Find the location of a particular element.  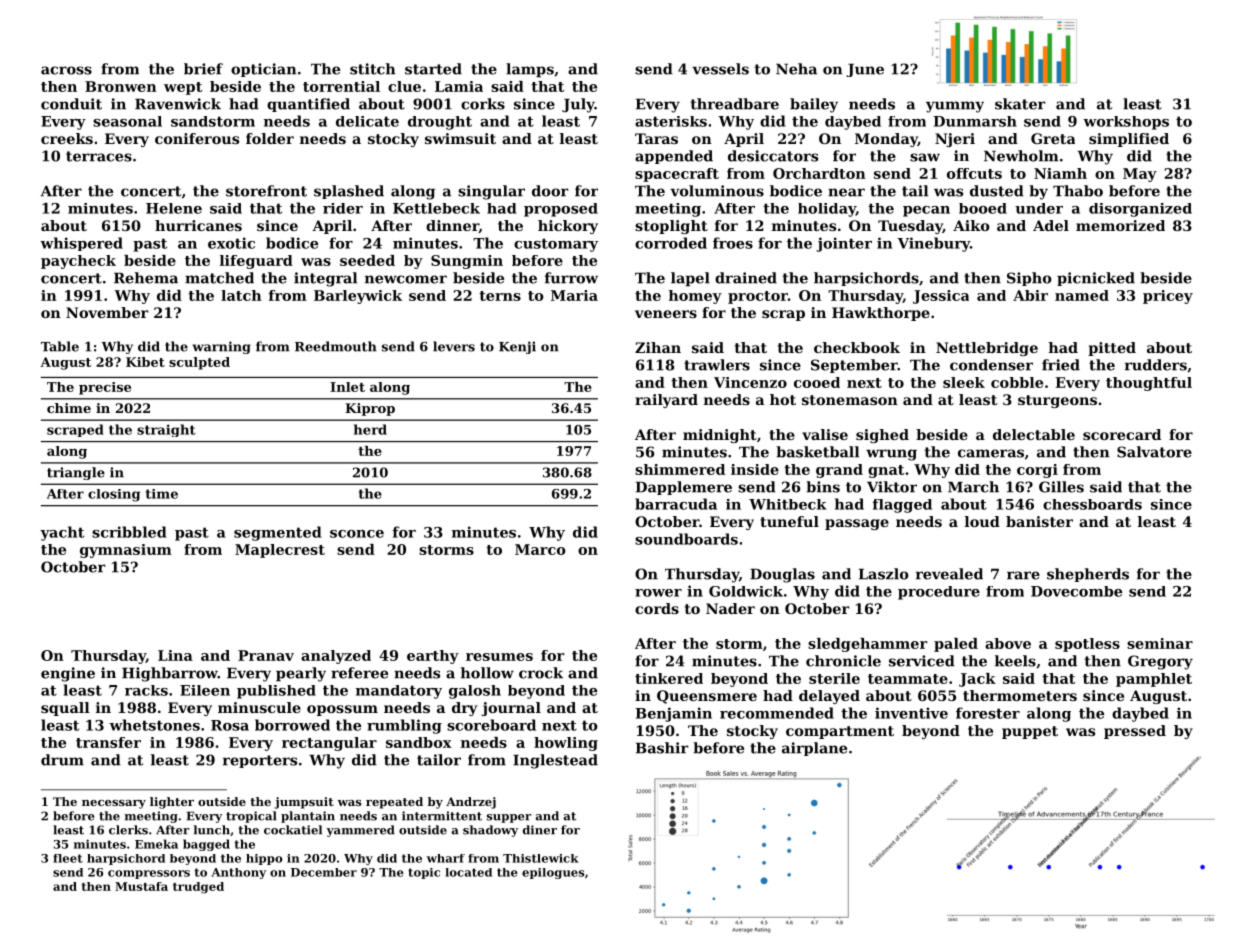

pamphlet is located at coordinates (1154, 680).
